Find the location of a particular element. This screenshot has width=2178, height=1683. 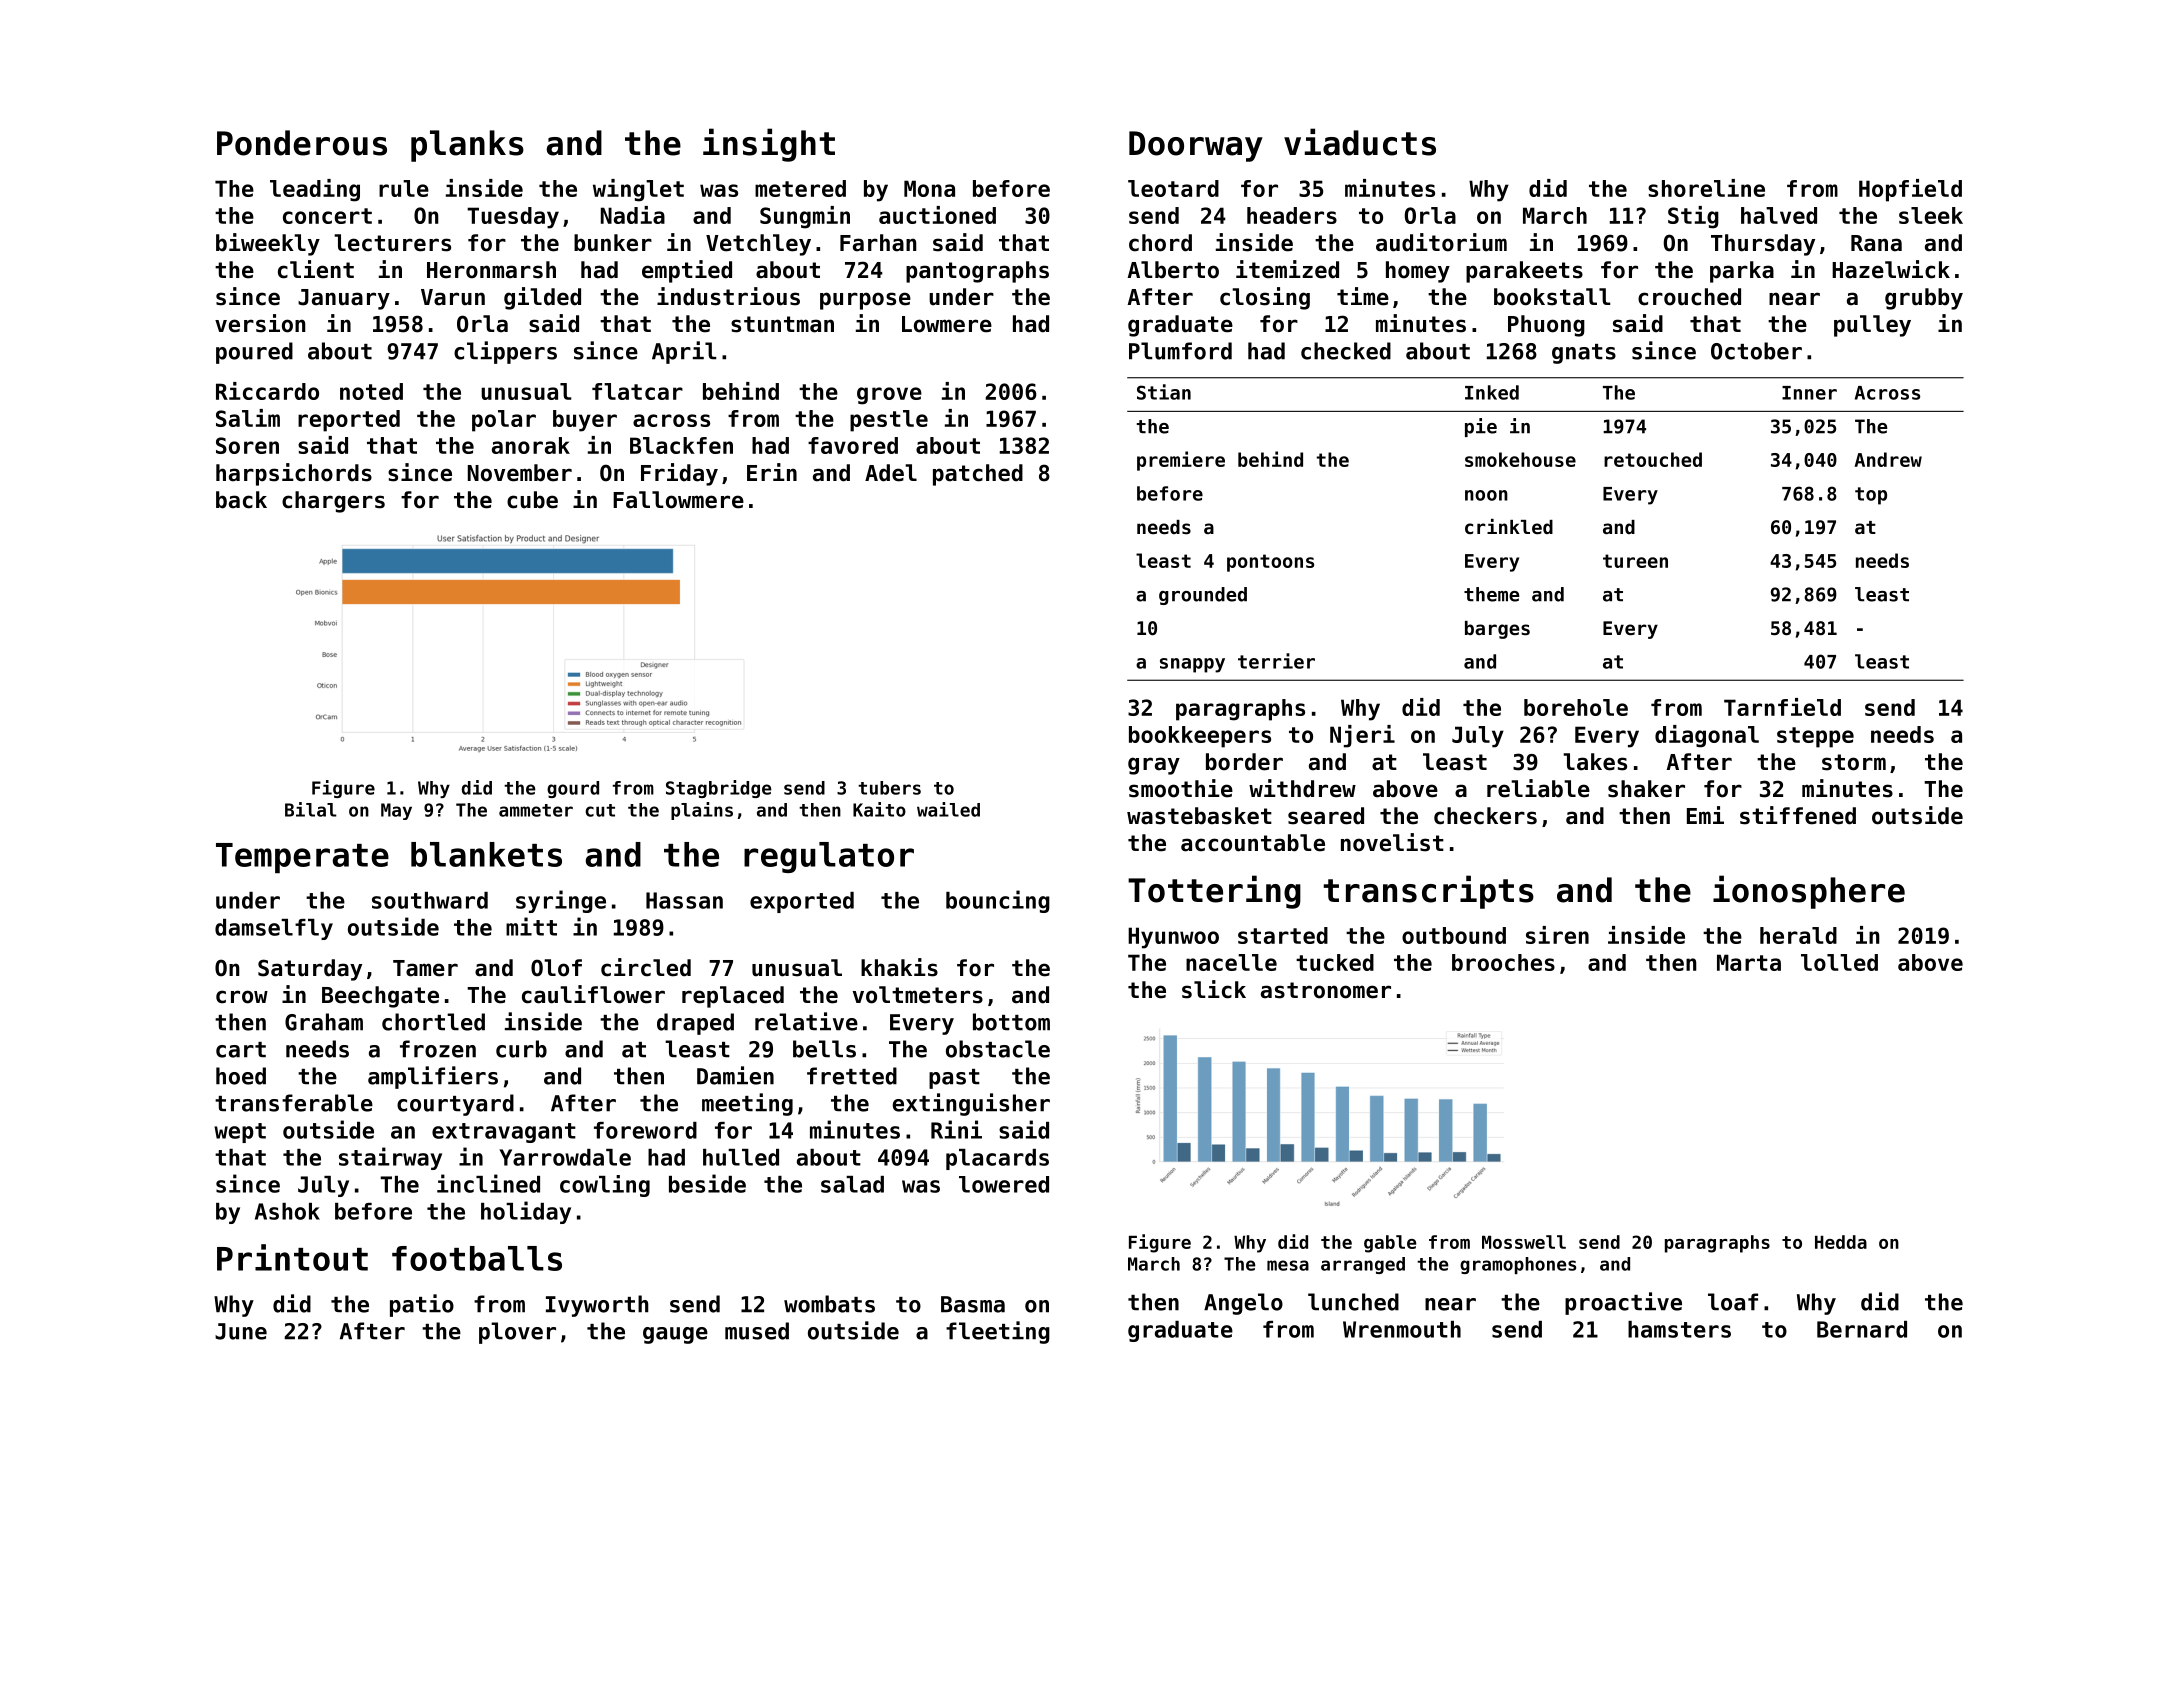

patio is located at coordinates (422, 1305).
